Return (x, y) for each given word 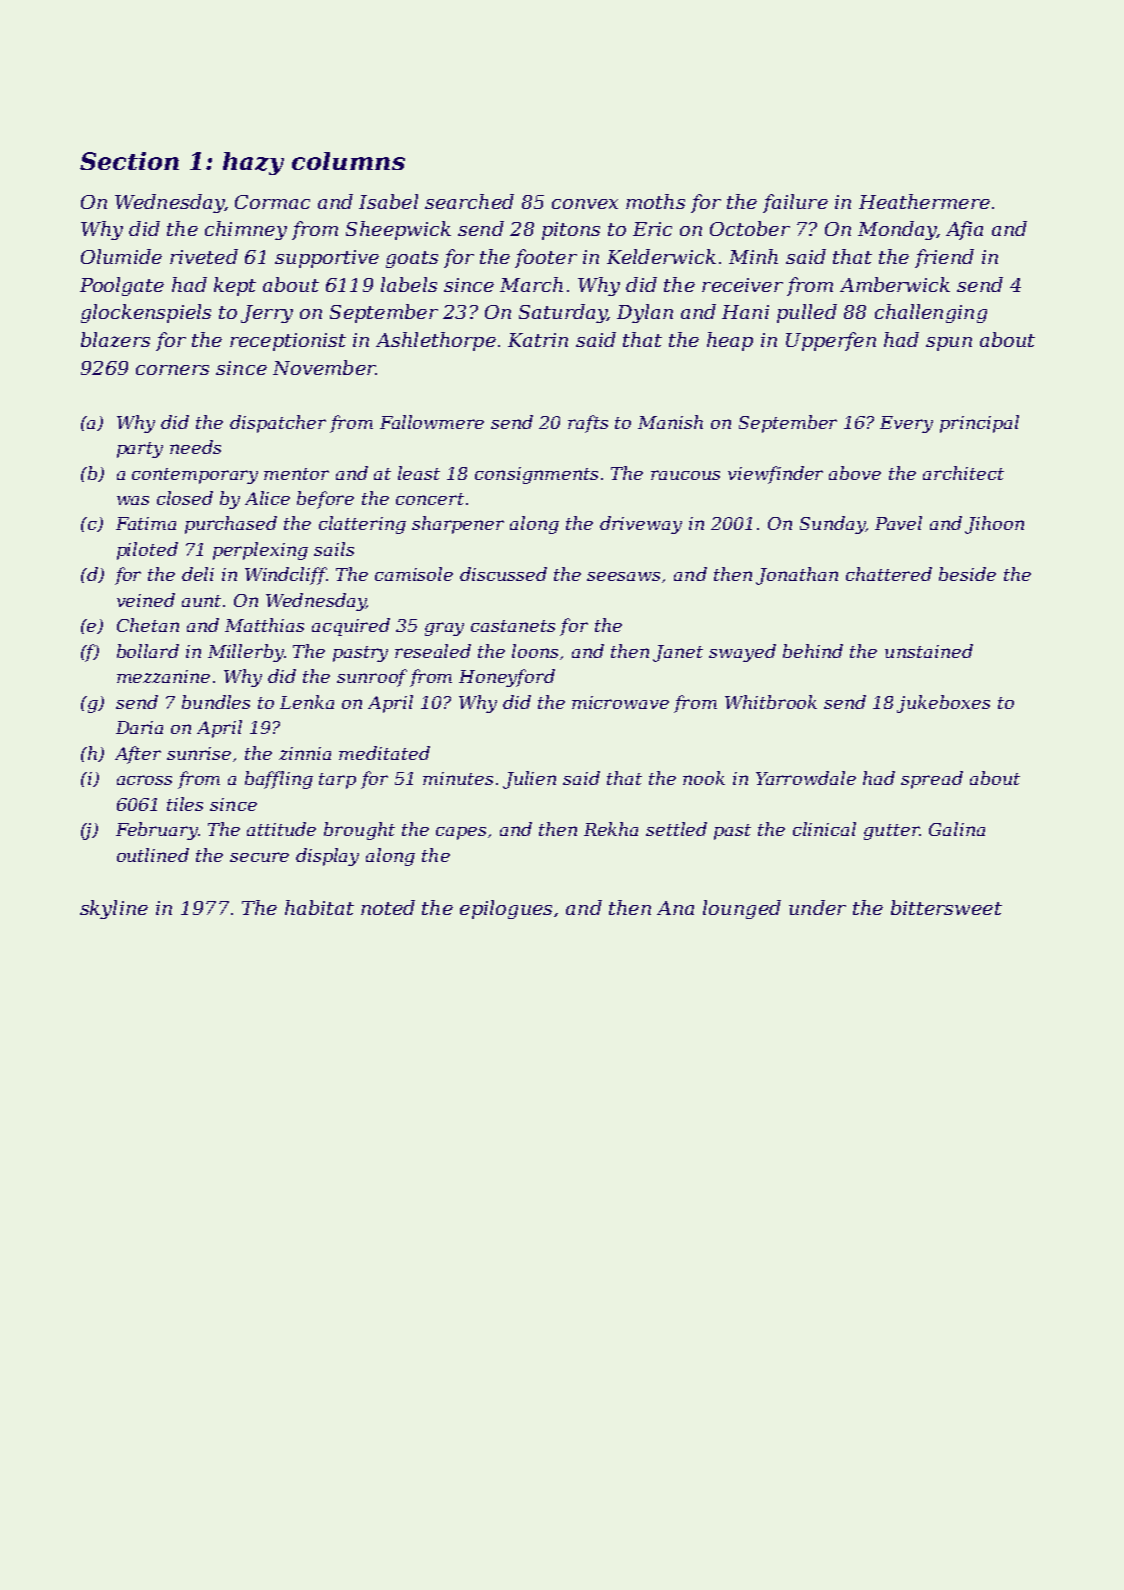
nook (704, 778)
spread (932, 780)
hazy (253, 163)
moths (655, 201)
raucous (685, 475)
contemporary (195, 476)
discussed (503, 574)
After (138, 755)
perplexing (260, 551)
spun (949, 344)
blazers (115, 339)
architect (963, 473)
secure (259, 857)
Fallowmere (432, 422)
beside (967, 574)
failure (795, 203)
